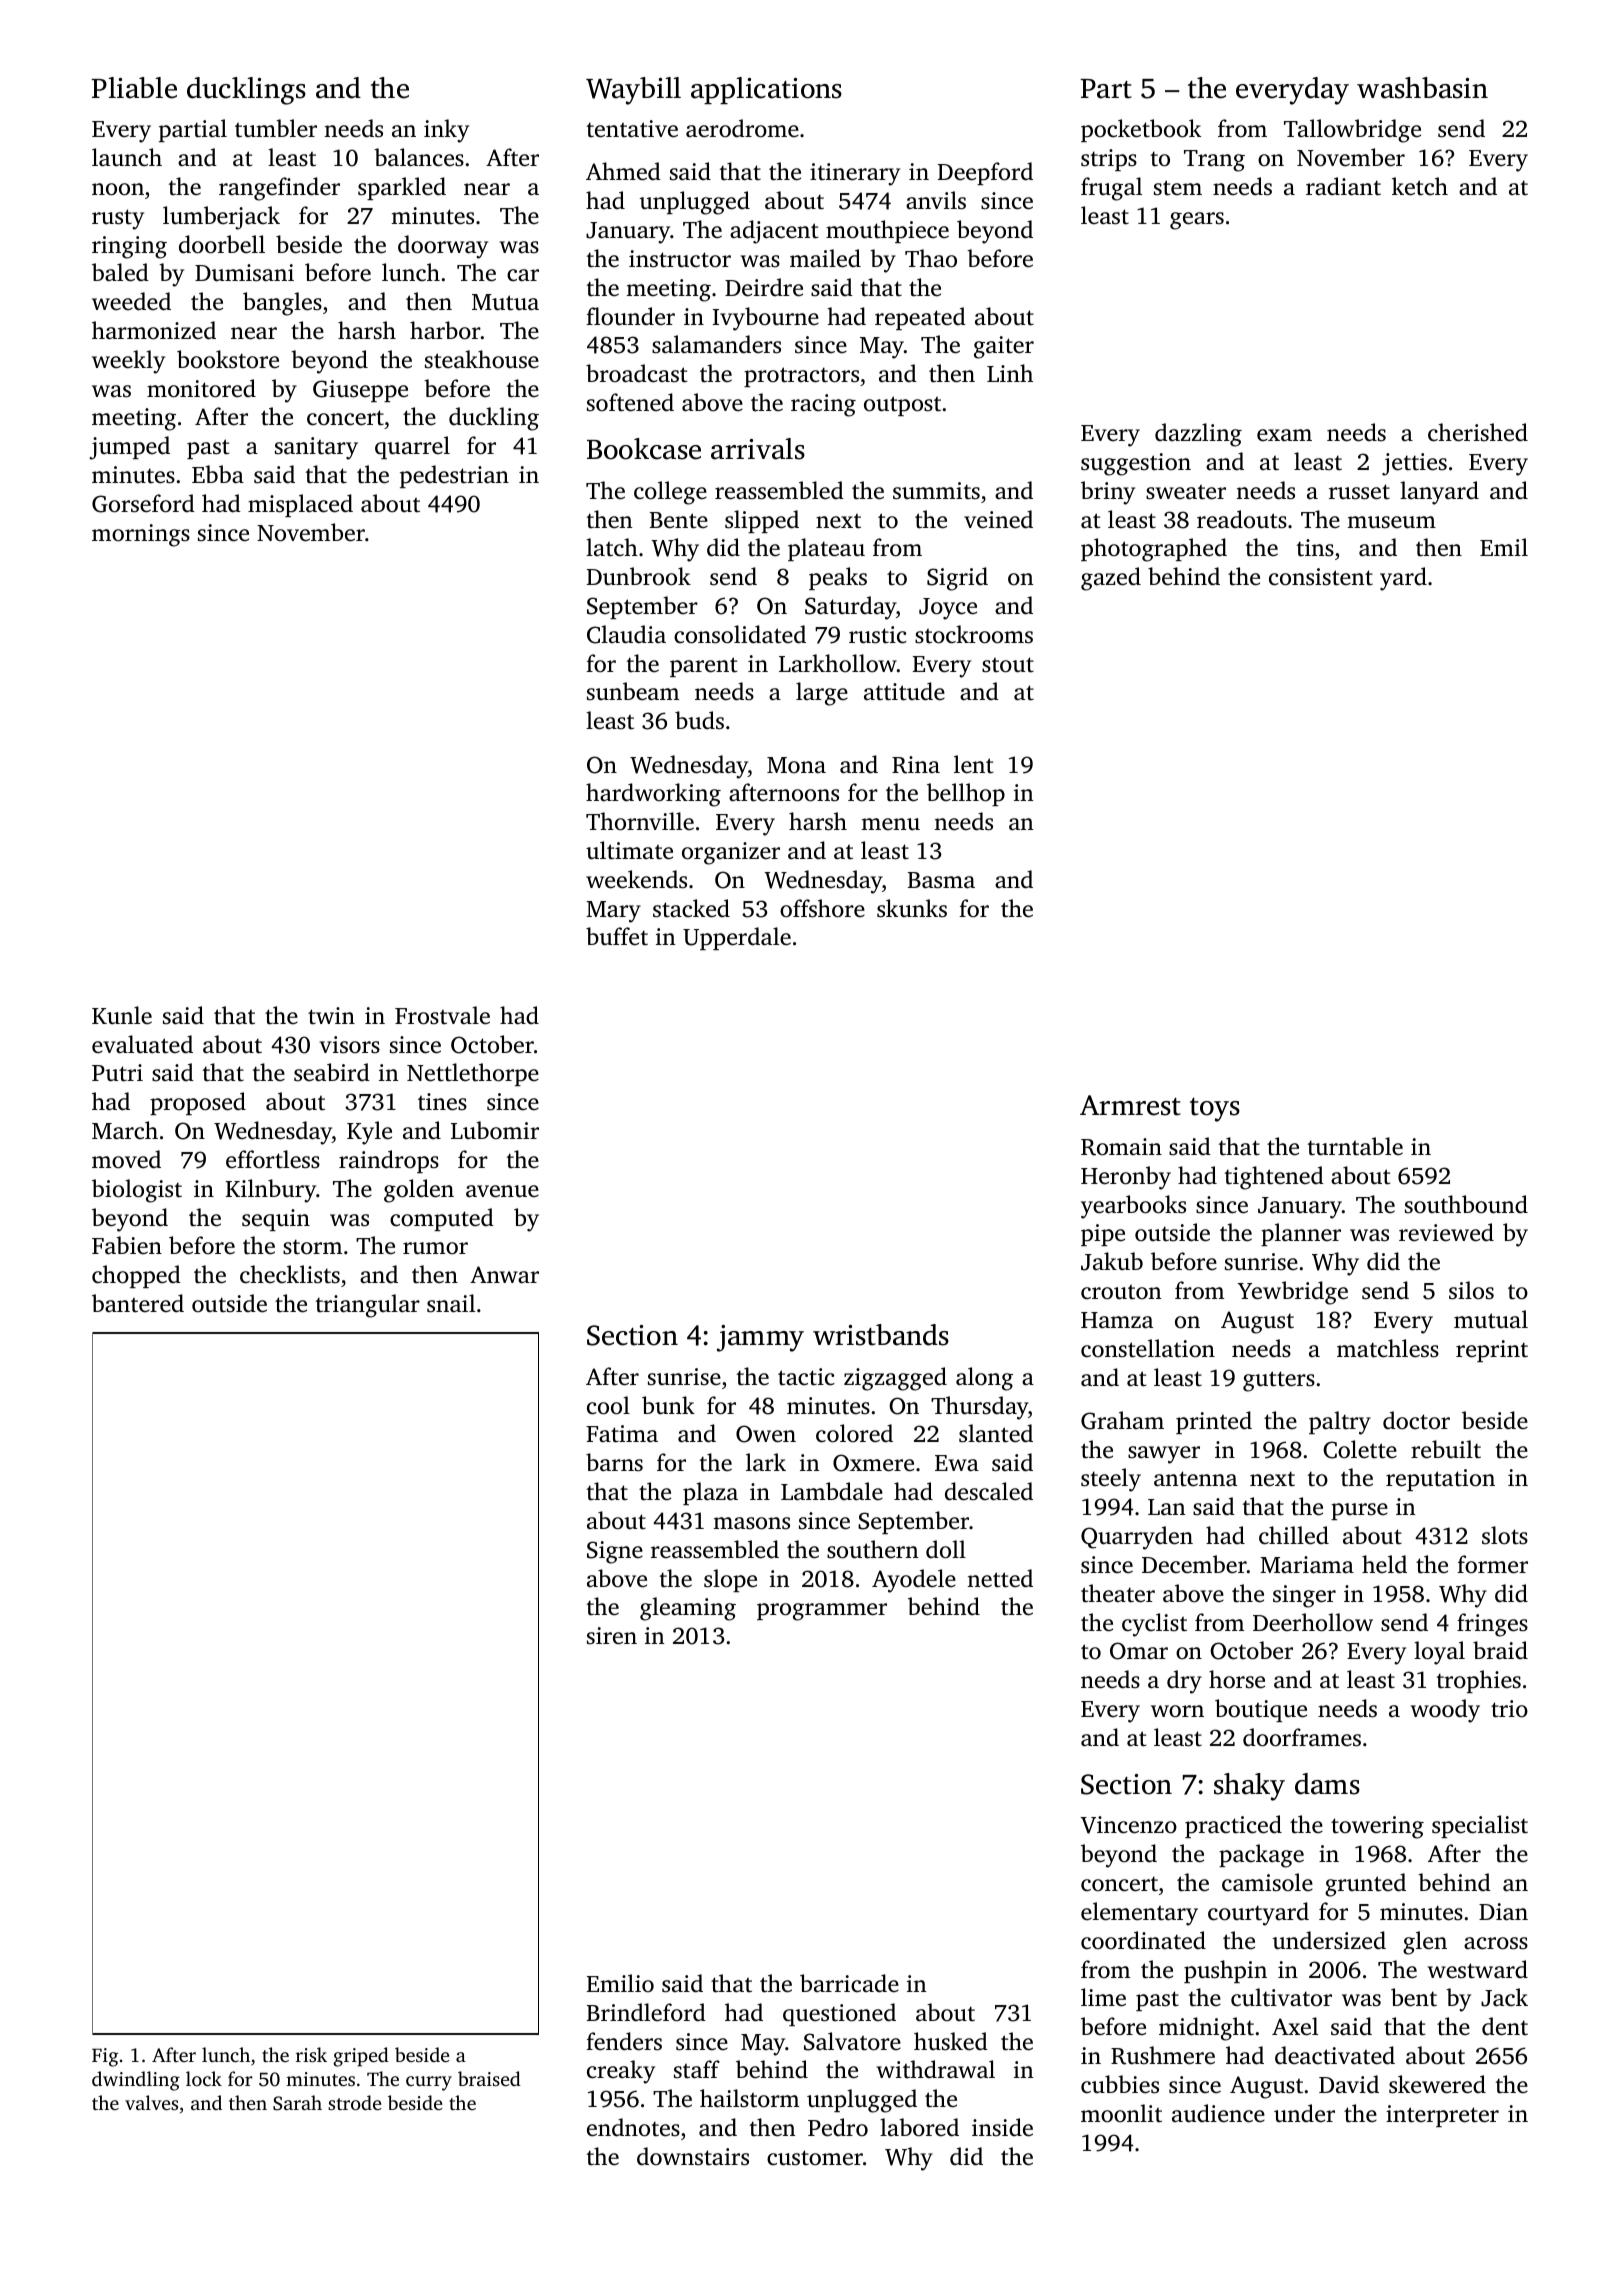 The height and width of the document is (2292, 1620). I want to click on organizer, so click(731, 853).
